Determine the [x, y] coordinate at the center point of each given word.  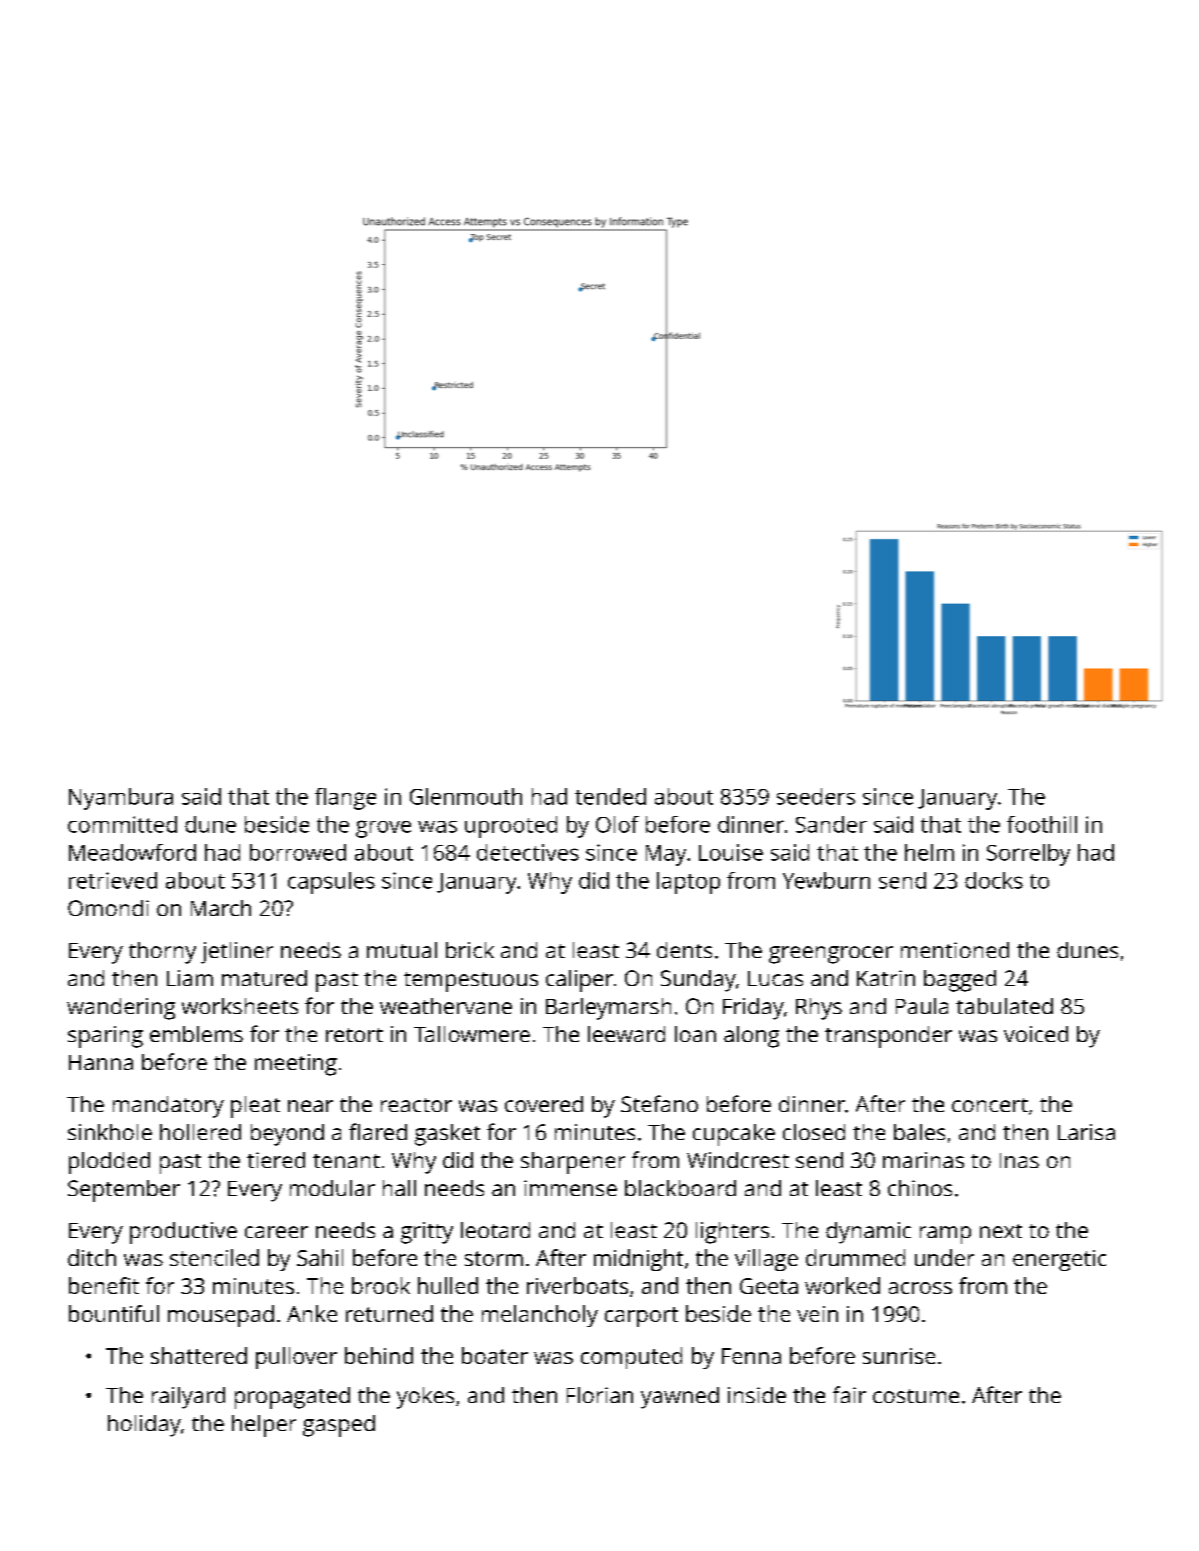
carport [641, 1317]
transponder [888, 1037]
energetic [1059, 1260]
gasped [339, 1426]
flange [345, 799]
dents [684, 950]
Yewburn [826, 880]
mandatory [168, 1107]
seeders [816, 796]
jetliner [237, 953]
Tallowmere [472, 1034]
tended [610, 796]
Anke [312, 1313]
